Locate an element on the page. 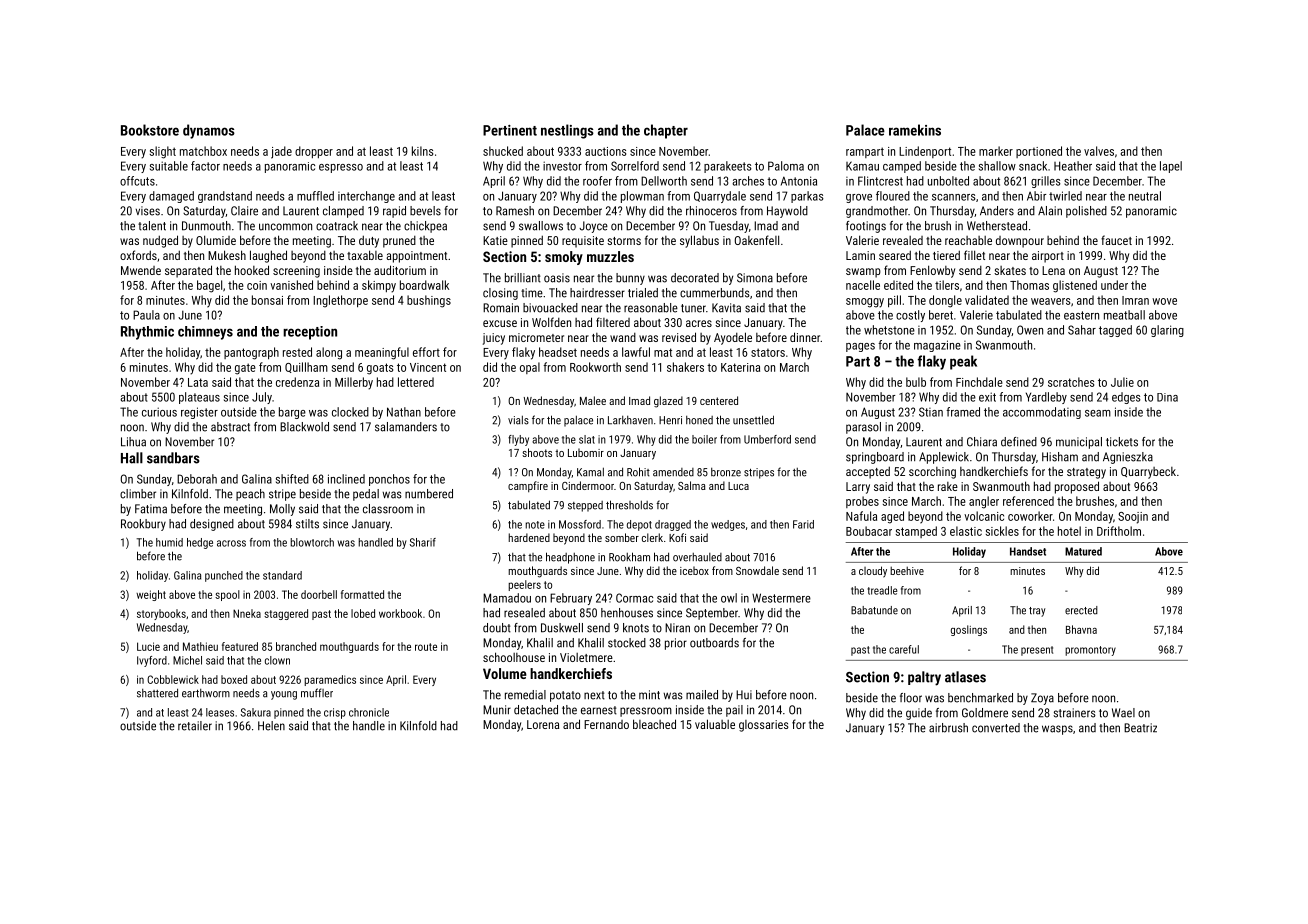 The height and width of the document is (924, 1308). lapel is located at coordinates (1171, 167).
